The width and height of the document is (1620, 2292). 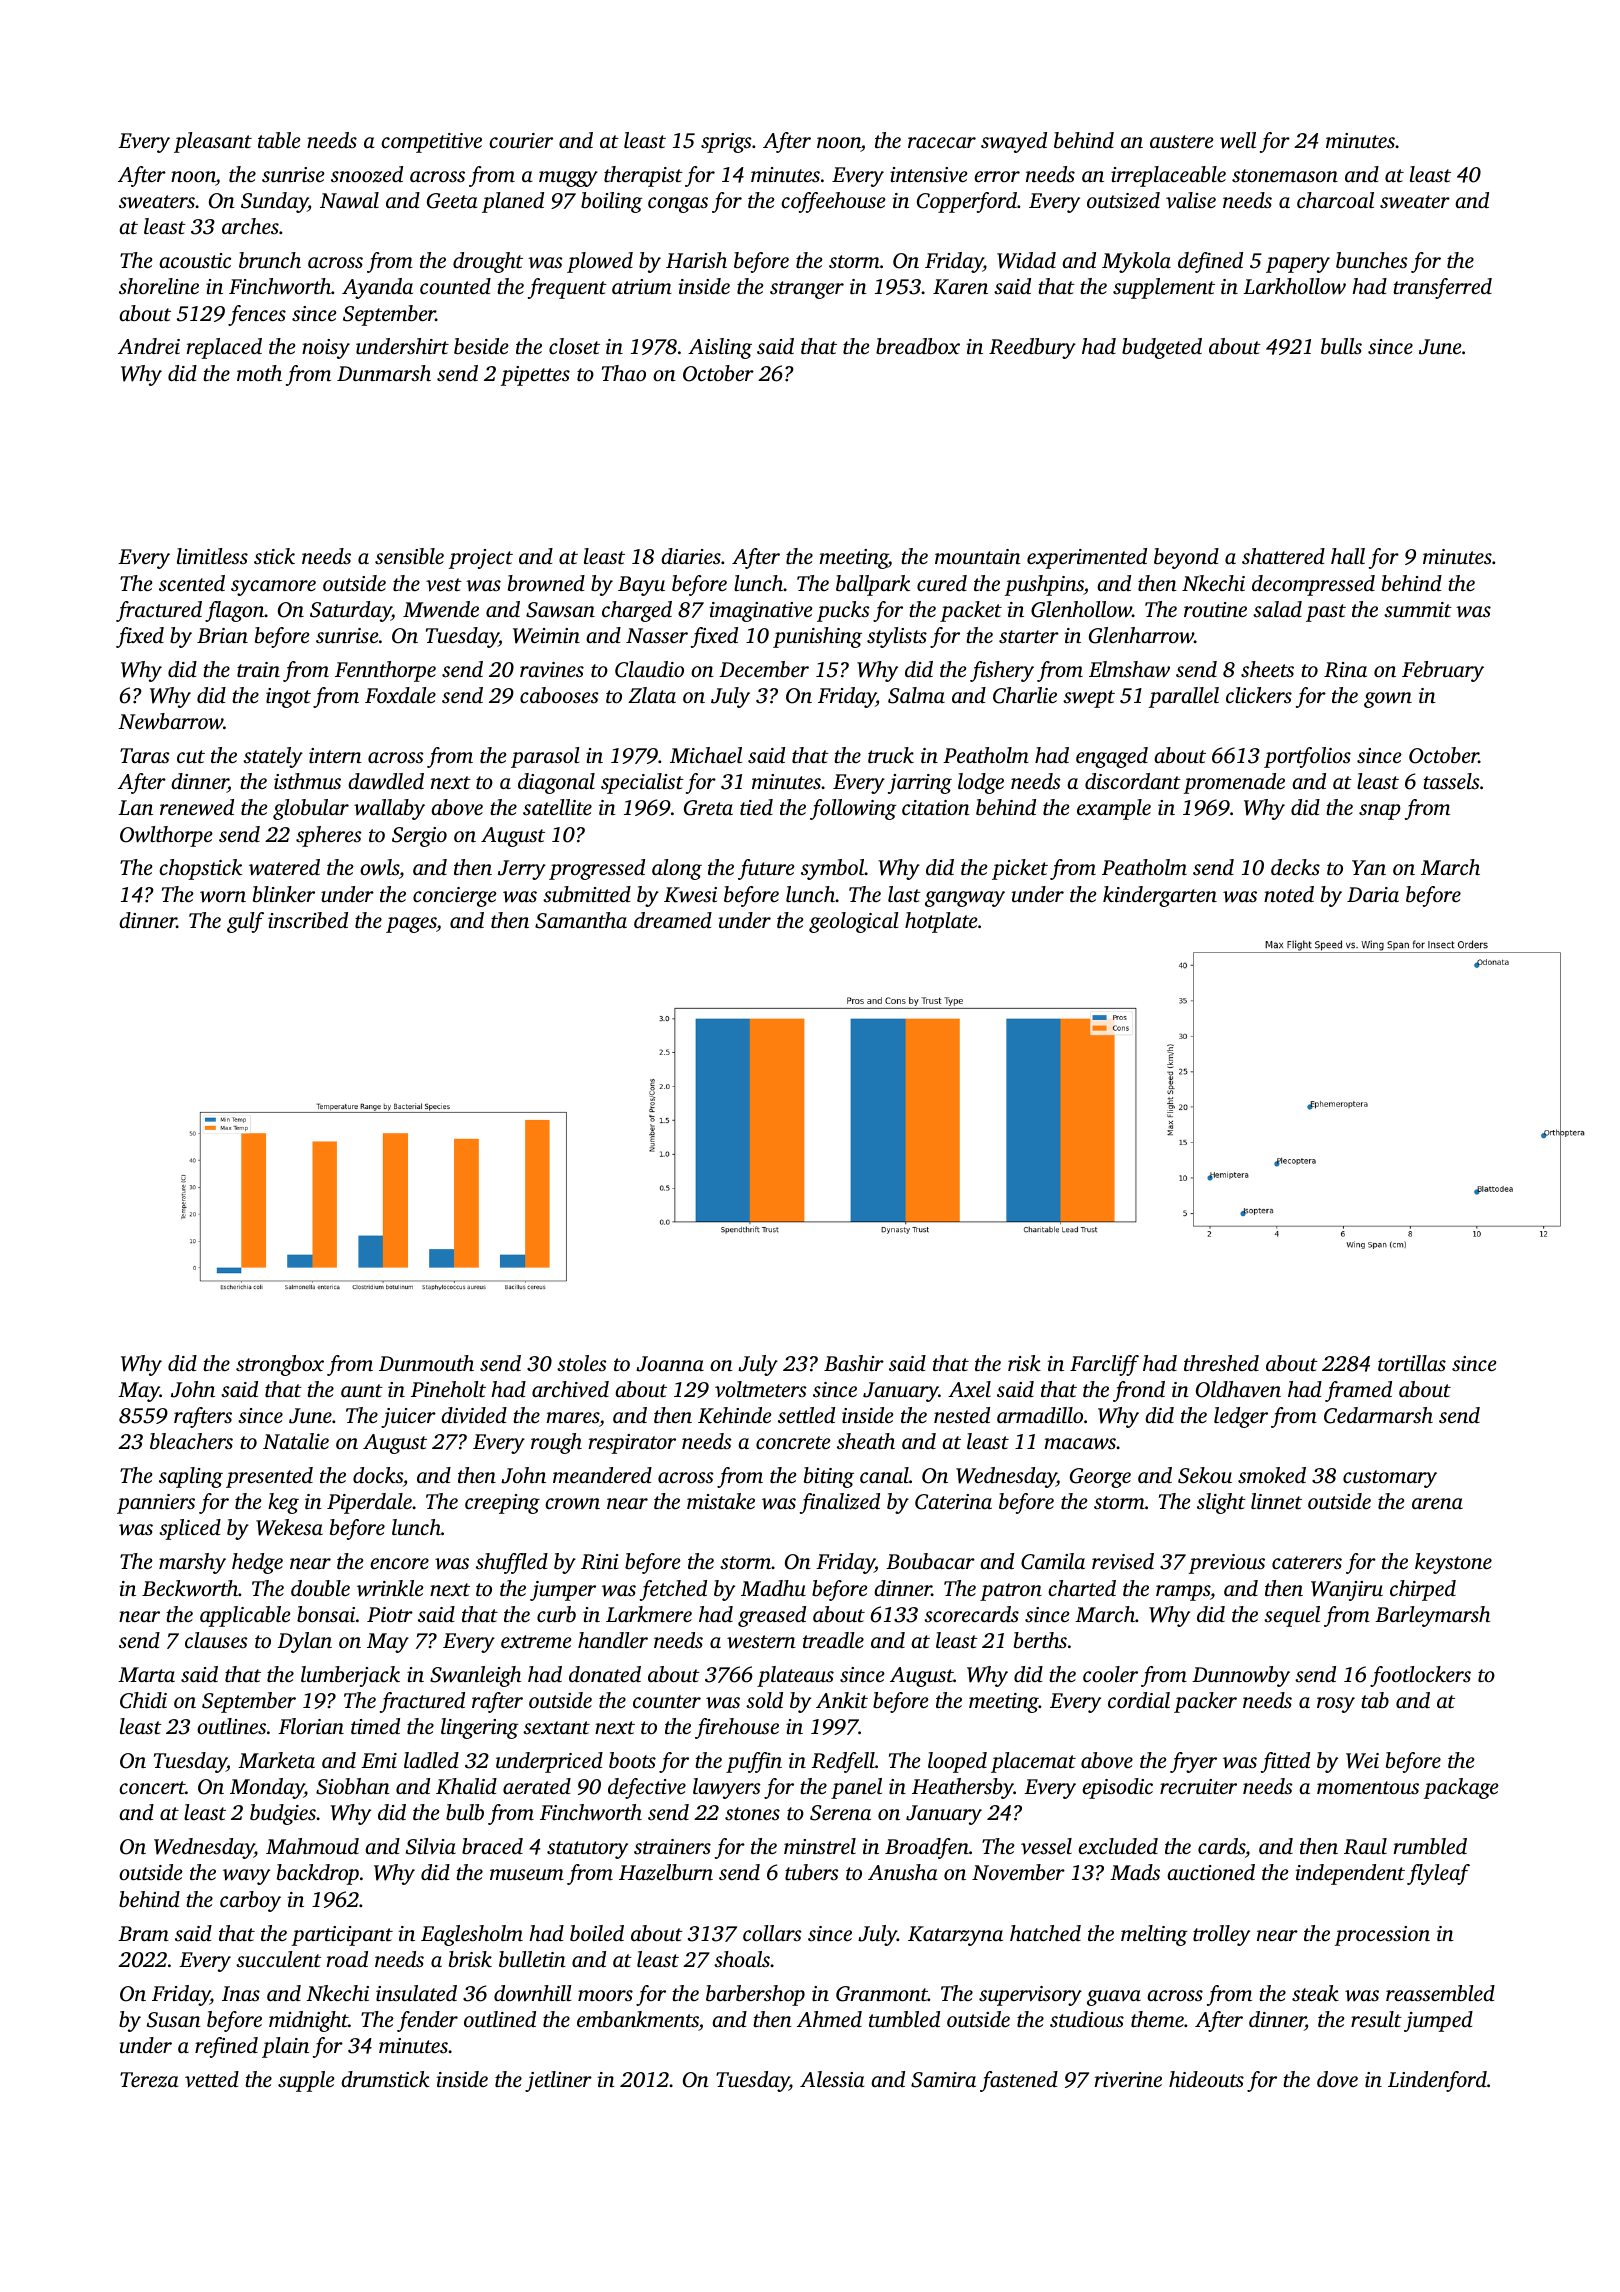 What do you see at coordinates (691, 556) in the document?
I see `diaries` at bounding box center [691, 556].
